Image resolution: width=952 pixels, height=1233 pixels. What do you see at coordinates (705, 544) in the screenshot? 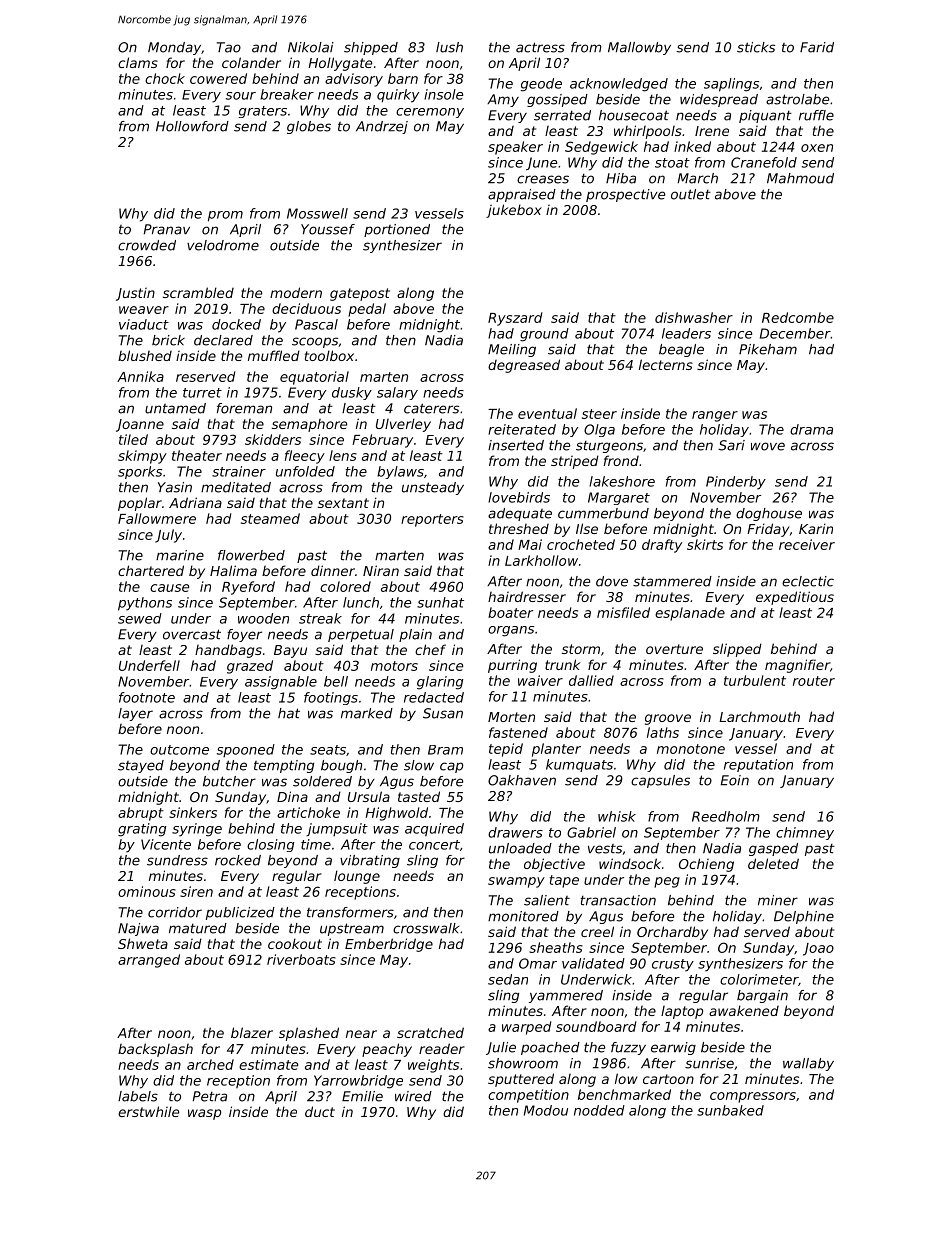
I see `skirts` at bounding box center [705, 544].
